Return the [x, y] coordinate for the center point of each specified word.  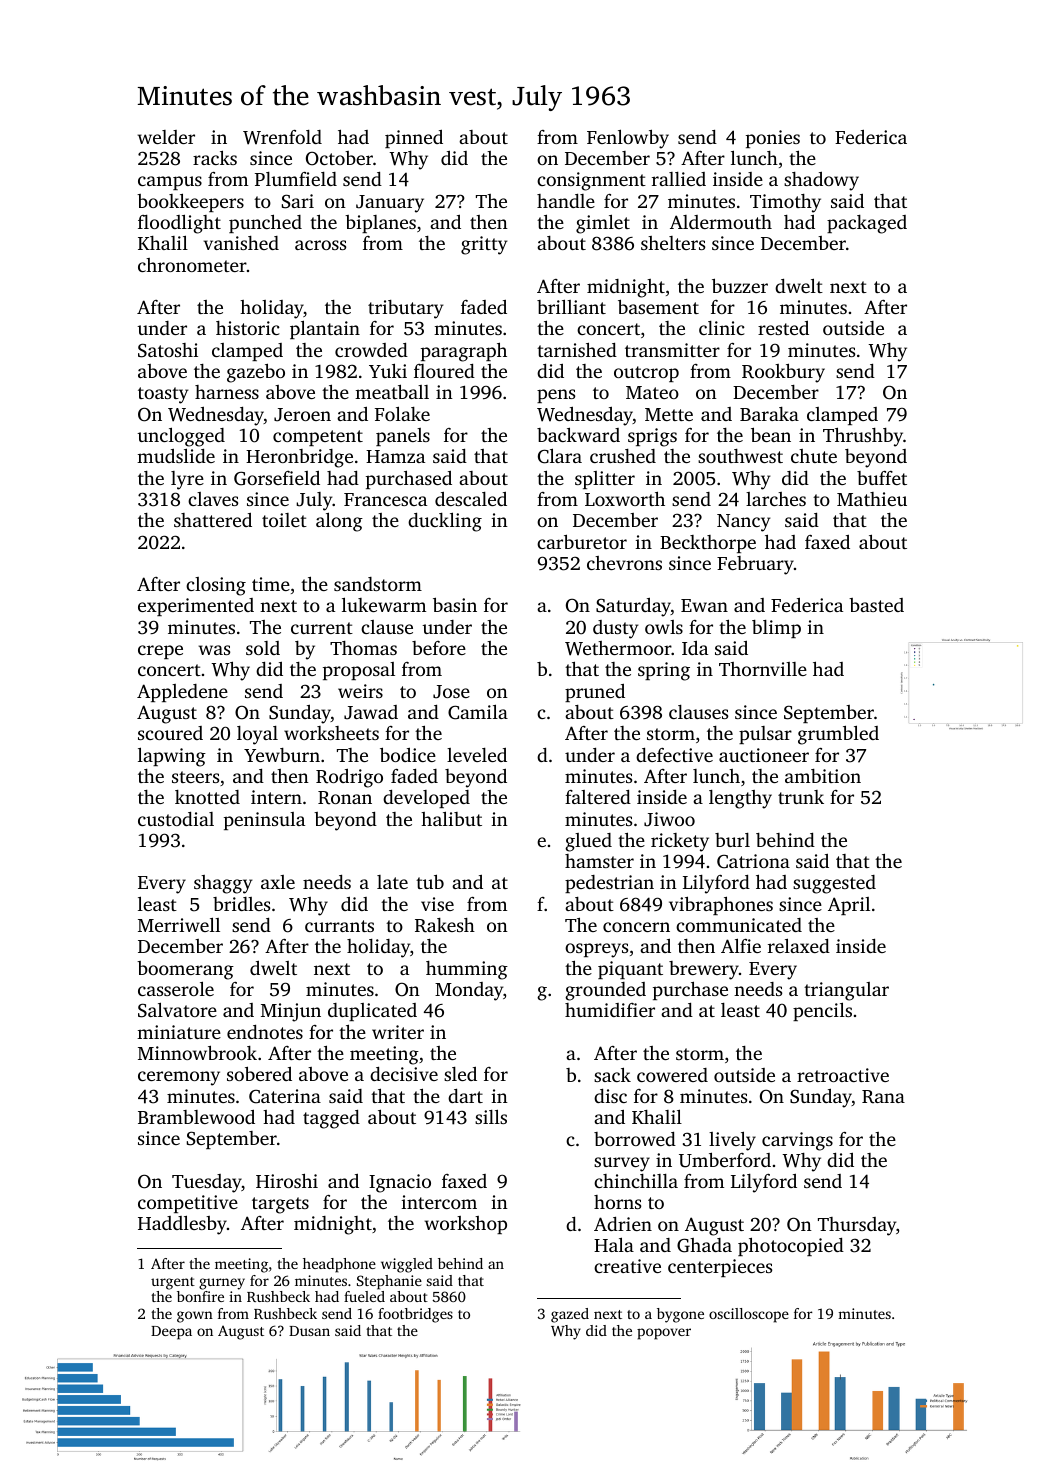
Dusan [309, 1331]
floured [444, 371]
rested [783, 328]
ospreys [596, 950]
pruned [595, 693]
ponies [773, 139]
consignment [591, 181]
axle [278, 882]
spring [664, 671]
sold [263, 648]
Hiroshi [287, 1180]
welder [166, 137]
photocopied [791, 1246]
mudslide [176, 455]
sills [491, 1116]
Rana [883, 1097]
